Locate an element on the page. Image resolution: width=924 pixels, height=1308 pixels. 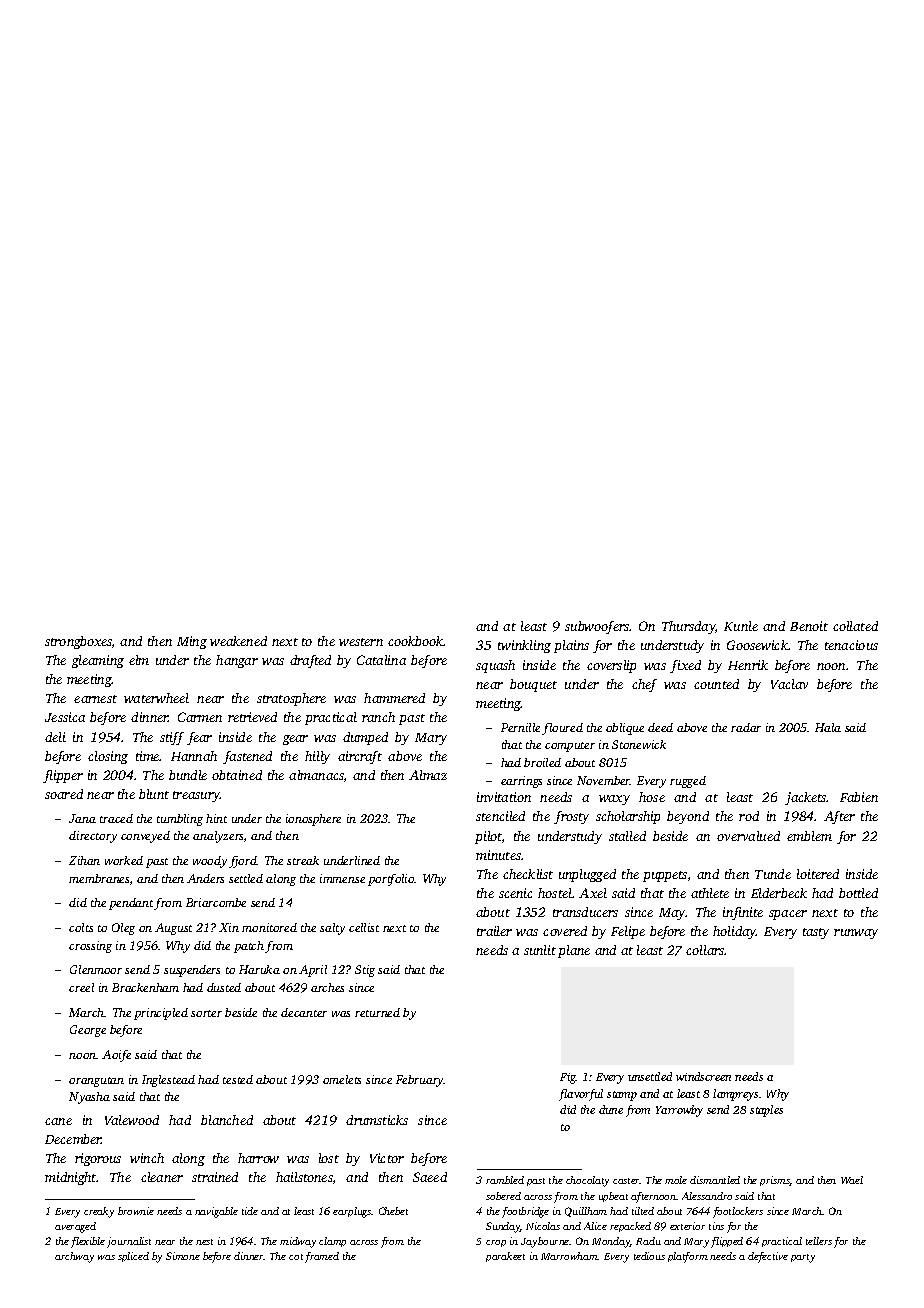
spacer is located at coordinates (788, 915).
